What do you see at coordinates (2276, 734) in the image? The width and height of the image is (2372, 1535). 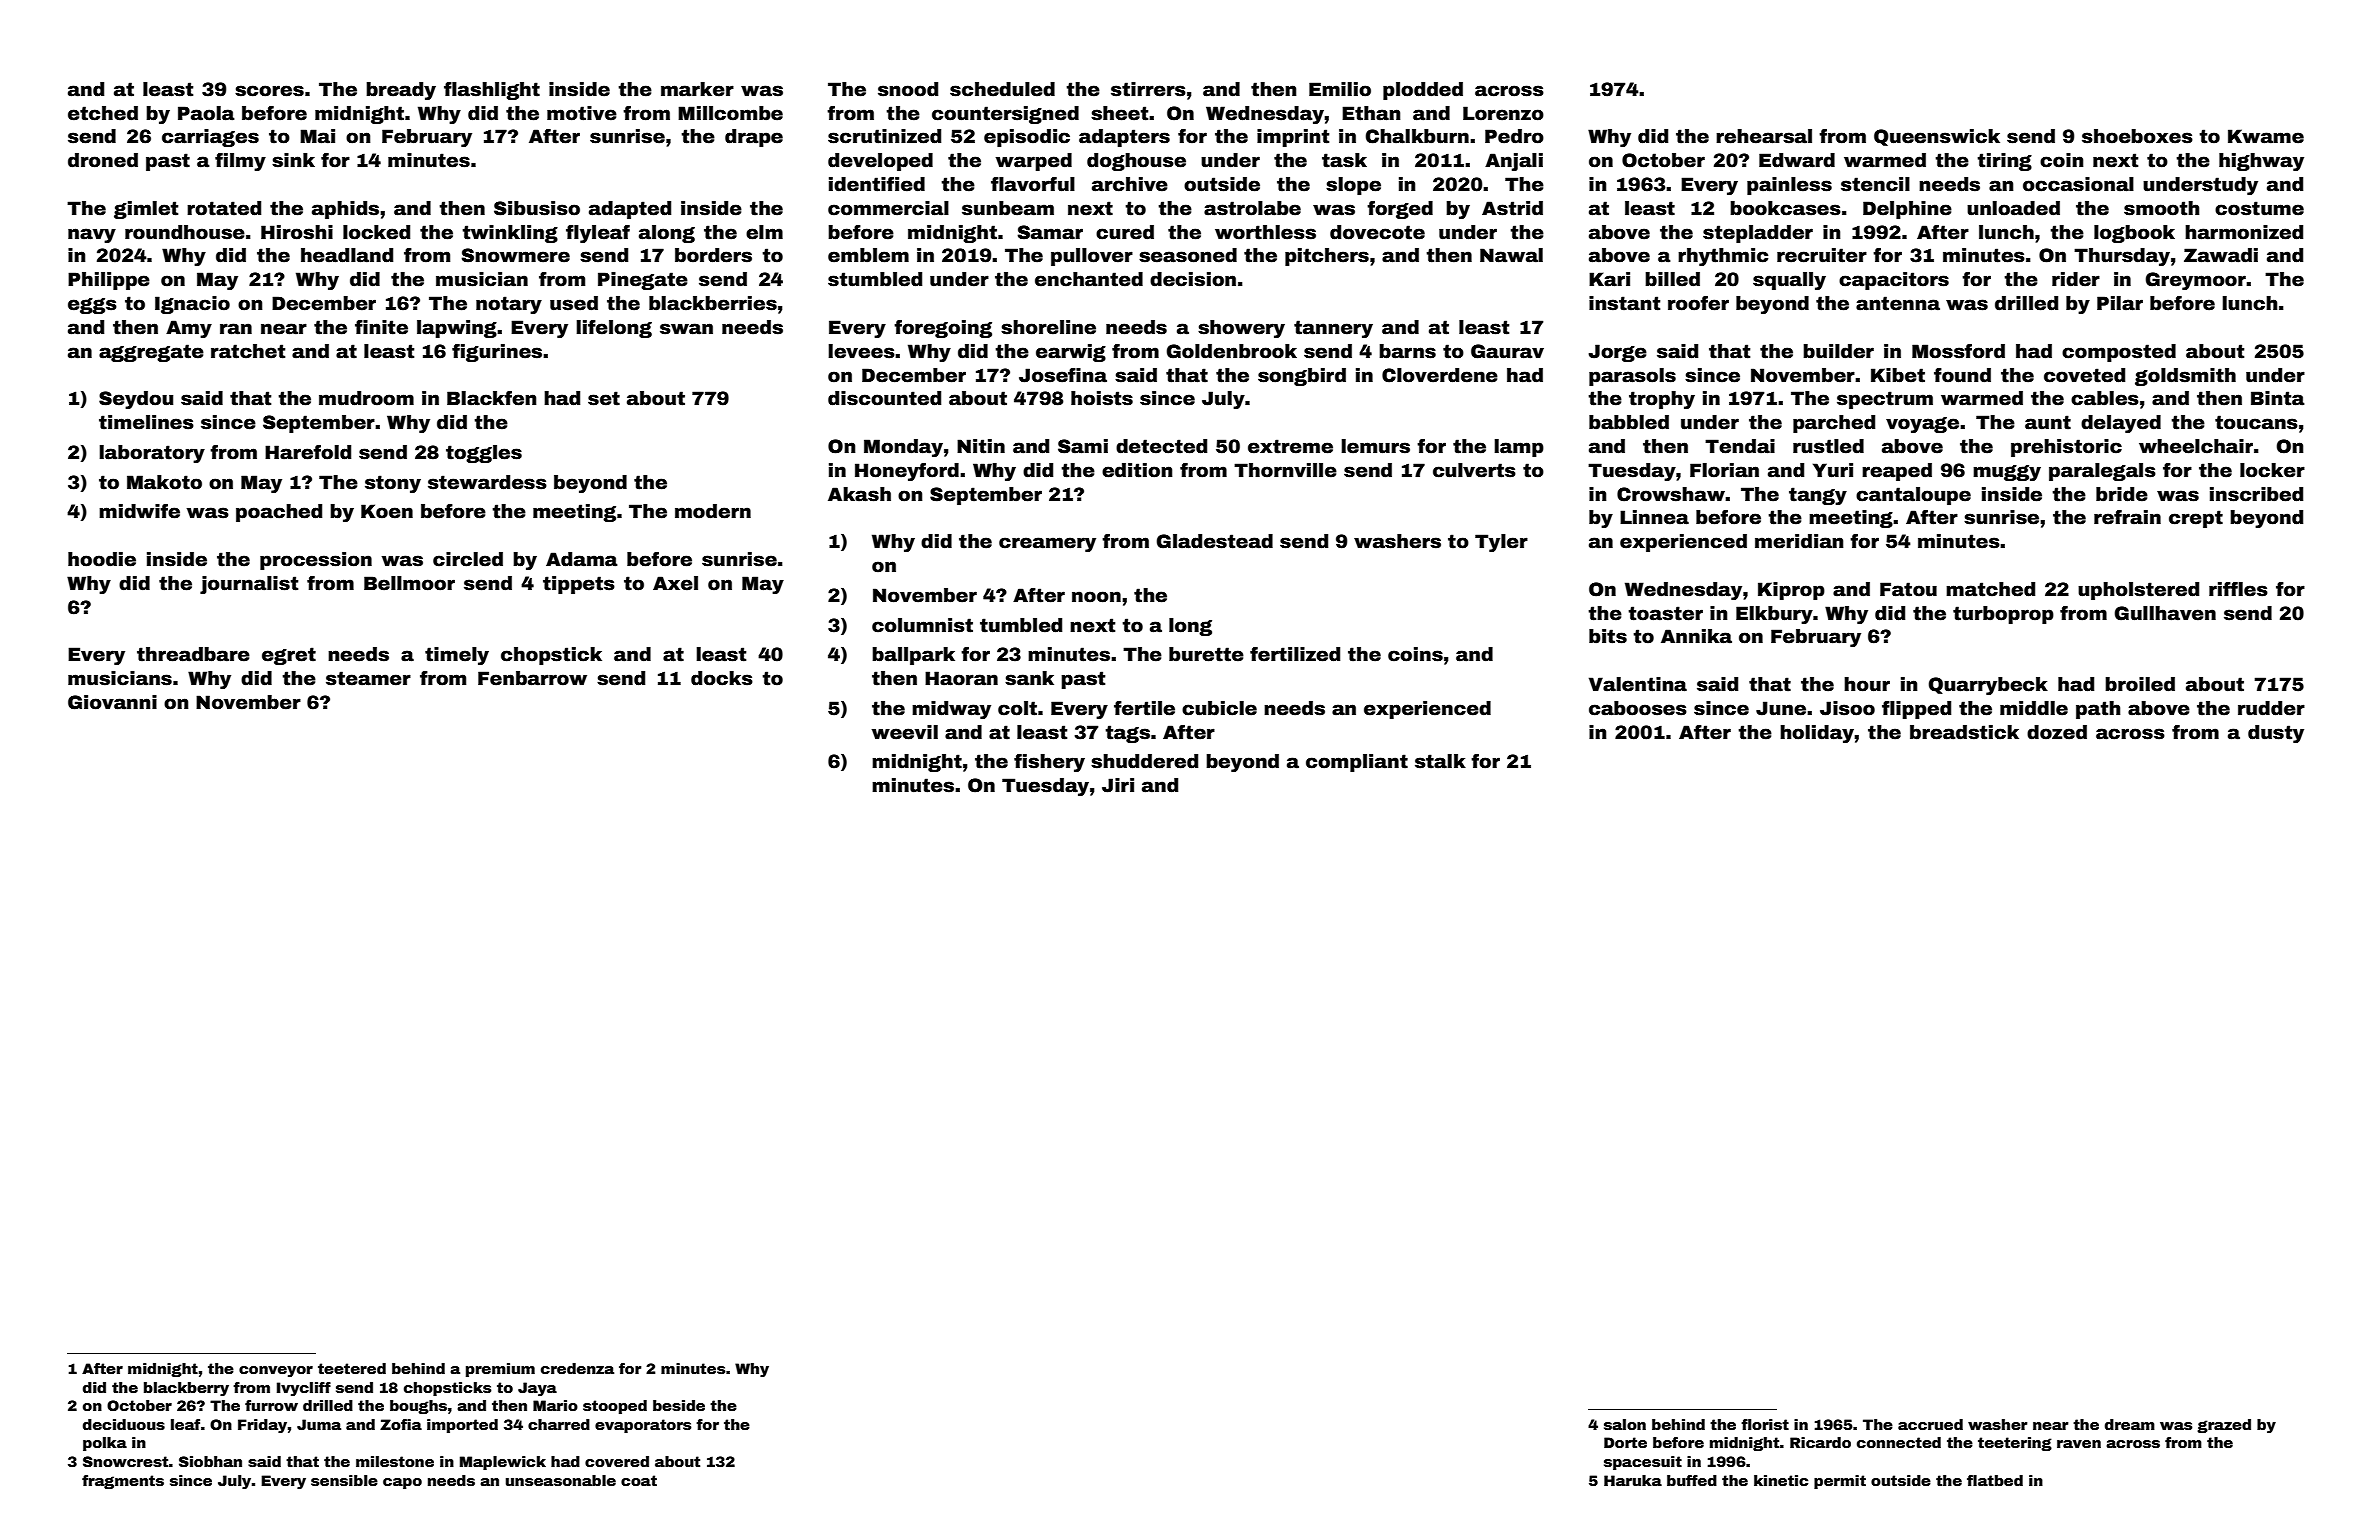 I see `dusty` at bounding box center [2276, 734].
